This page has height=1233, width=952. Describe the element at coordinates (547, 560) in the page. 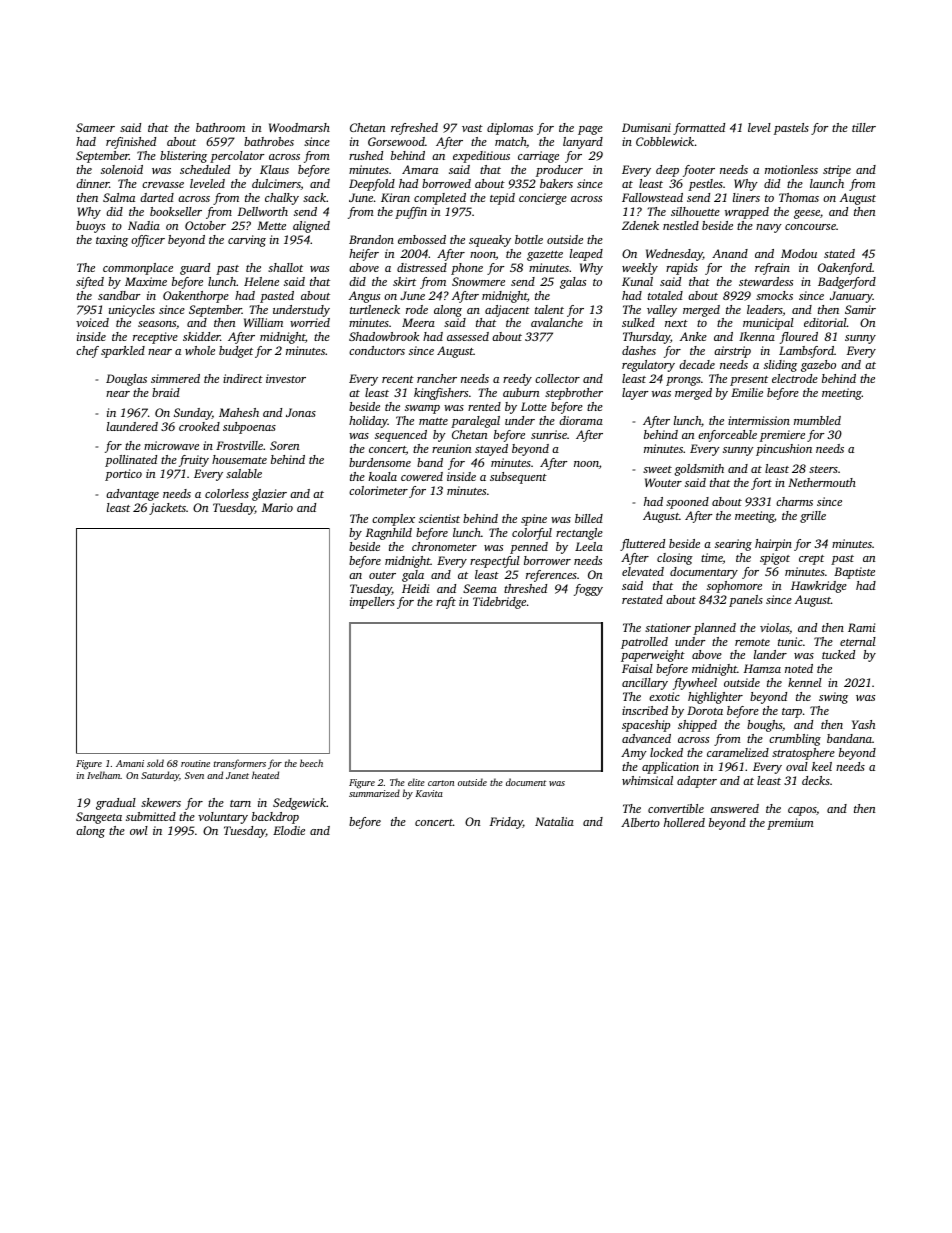

I see `borrower` at that location.
